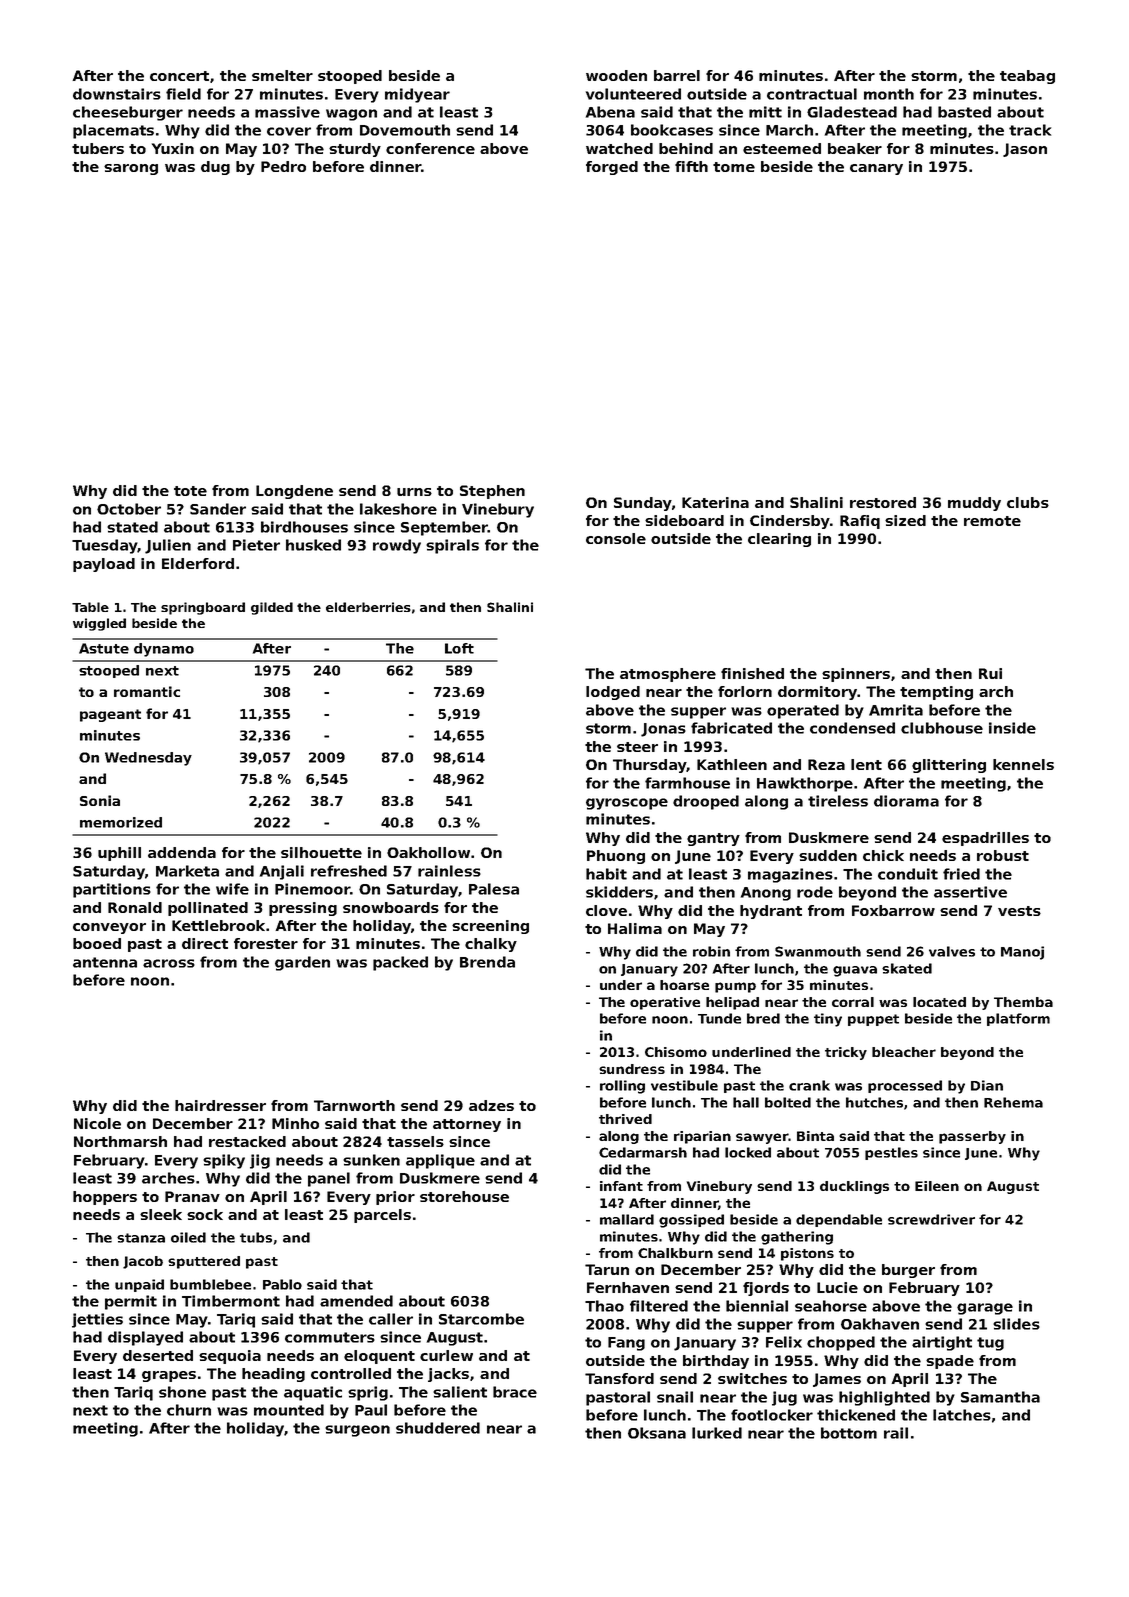 The height and width of the screenshot is (1597, 1129). I want to click on hoppers, so click(105, 1198).
